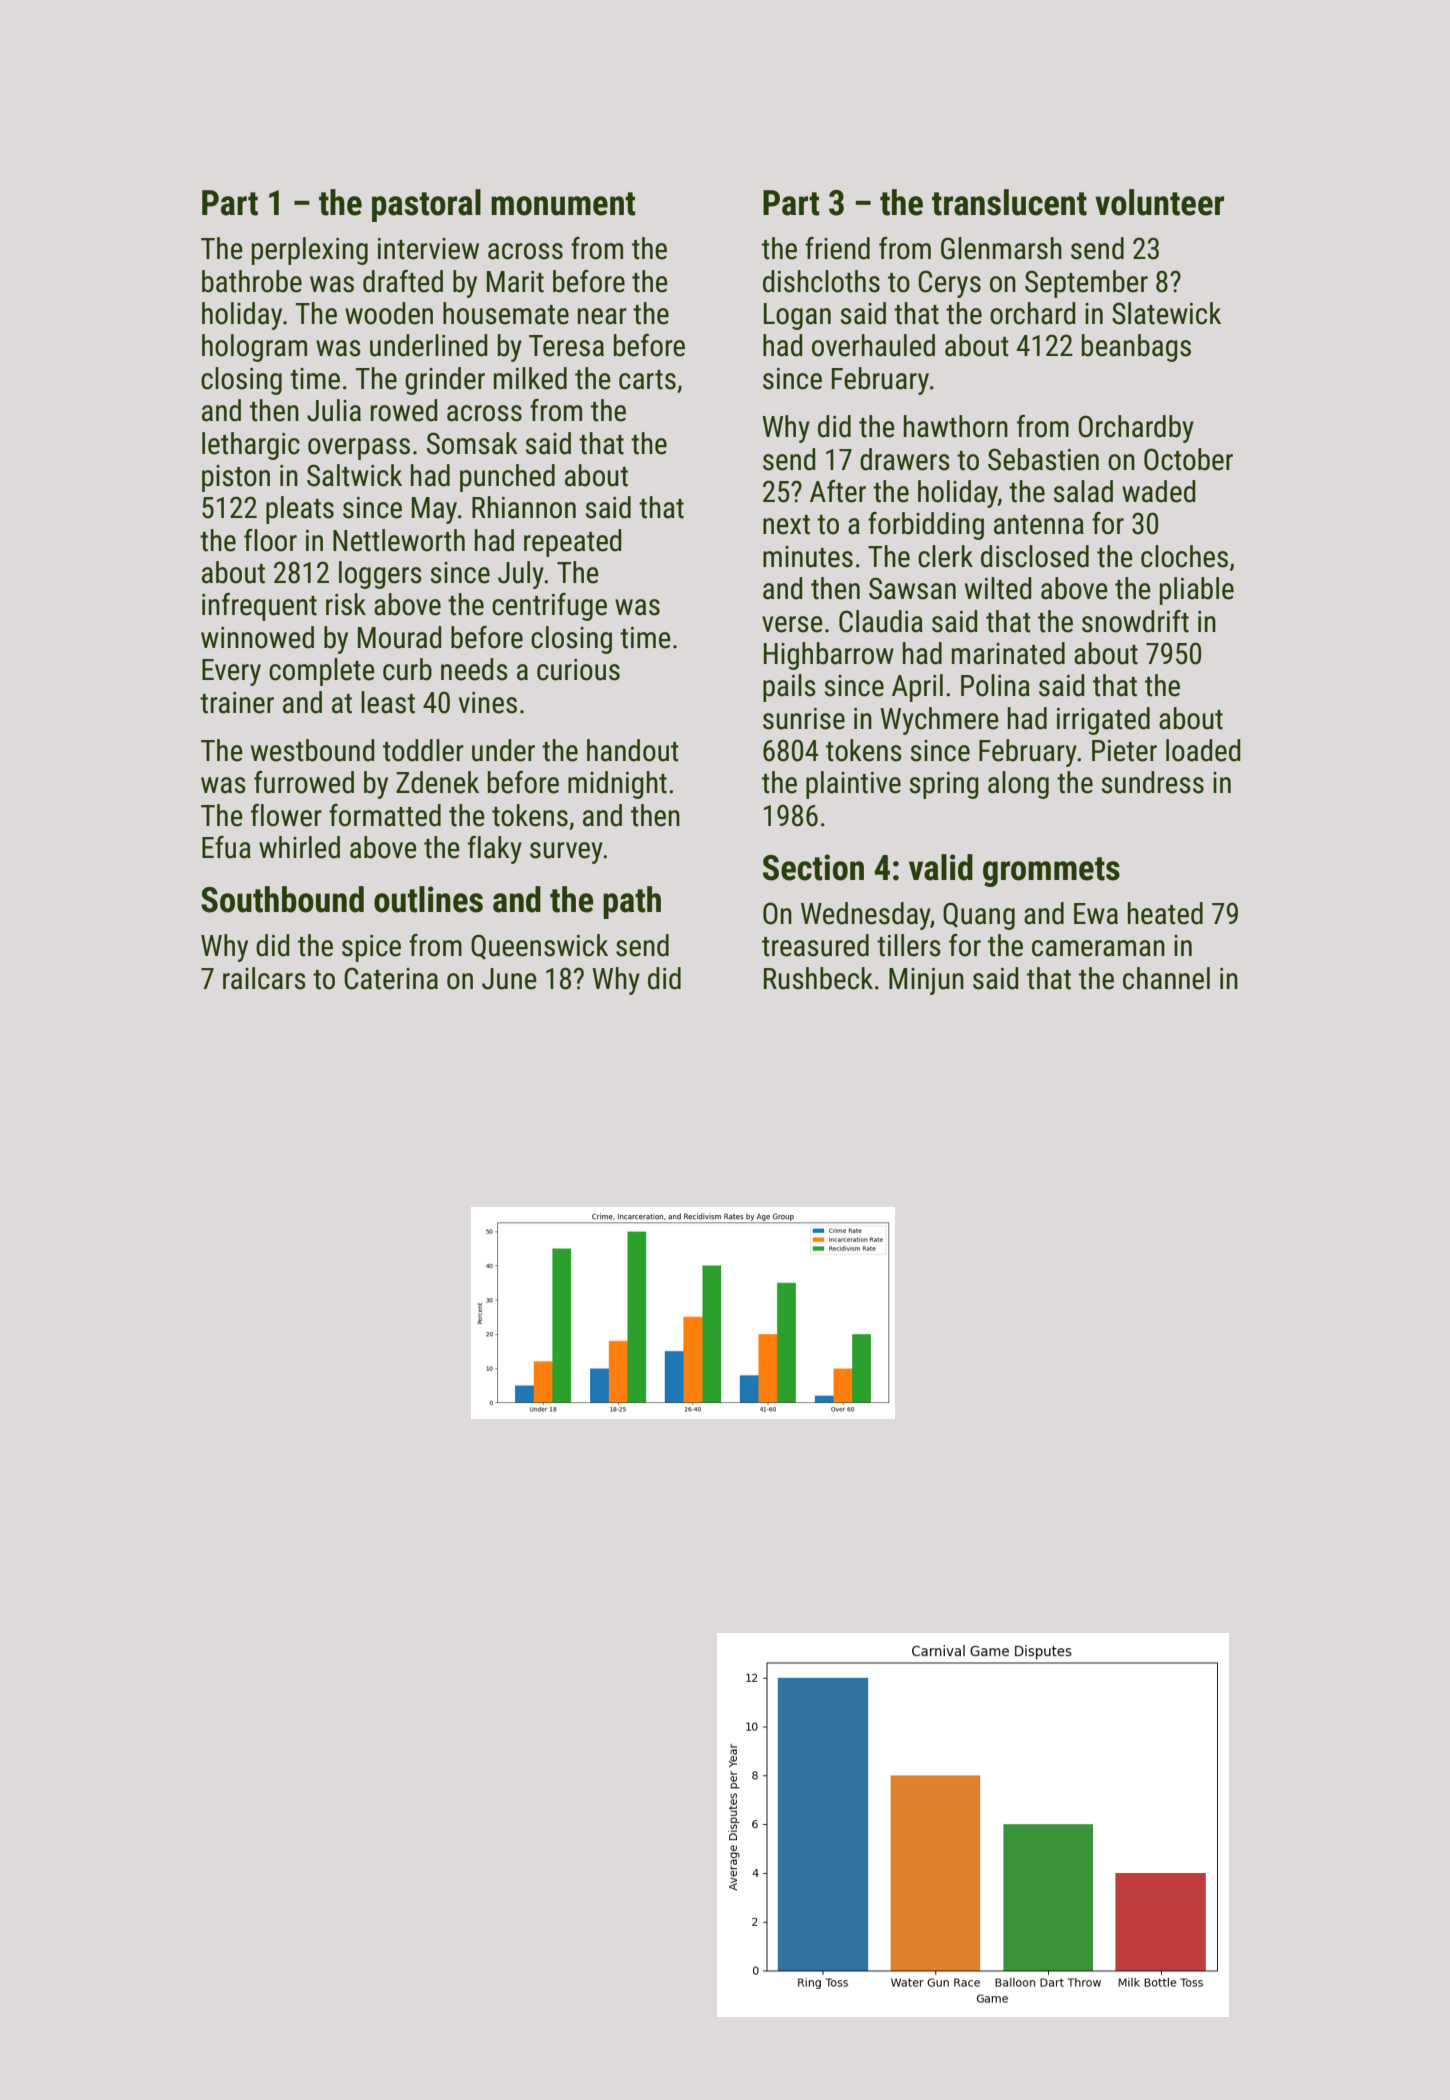  What do you see at coordinates (789, 688) in the screenshot?
I see `pails` at bounding box center [789, 688].
